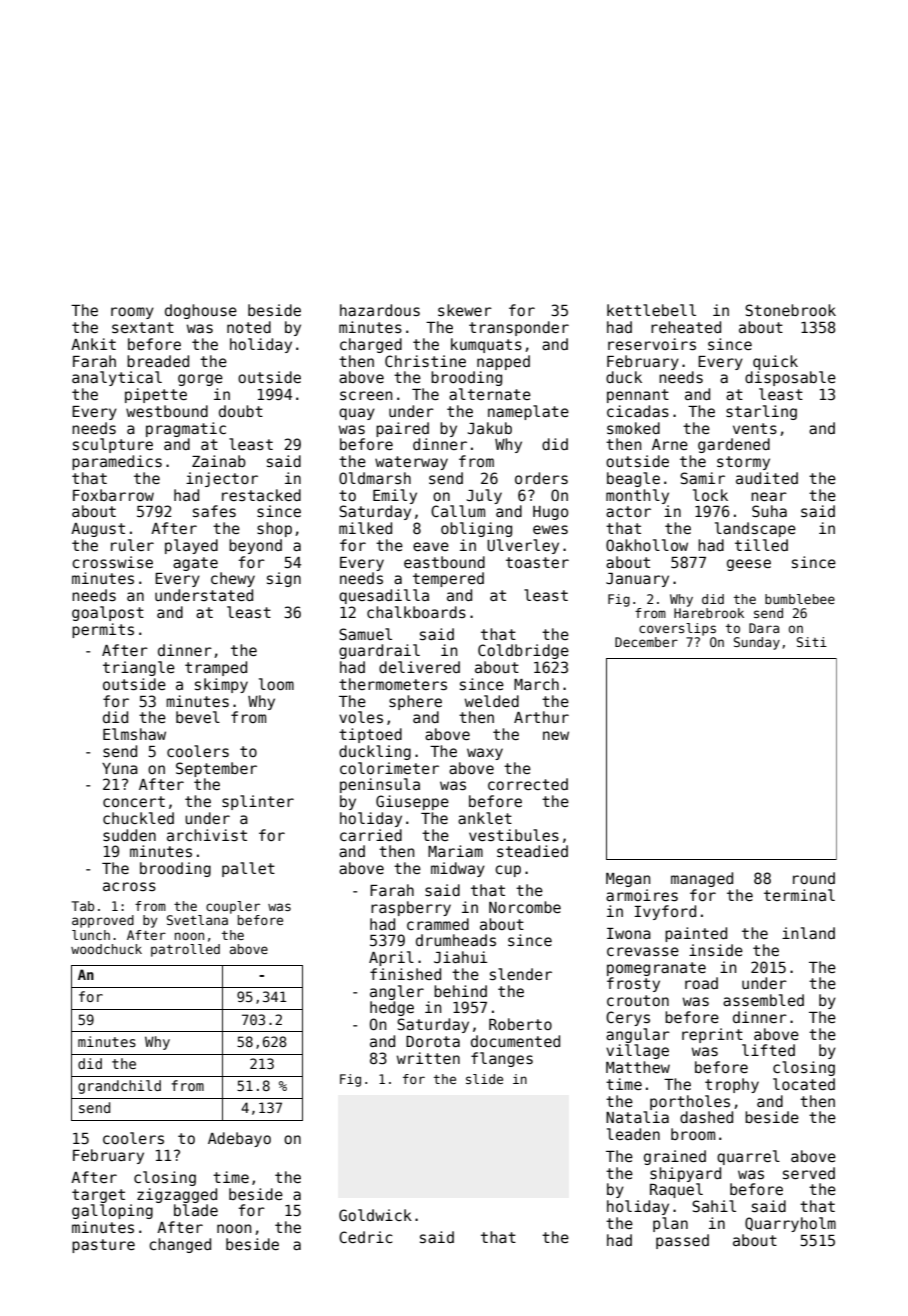 Image resolution: width=908 pixels, height=1316 pixels. I want to click on Cedric, so click(366, 1237).
